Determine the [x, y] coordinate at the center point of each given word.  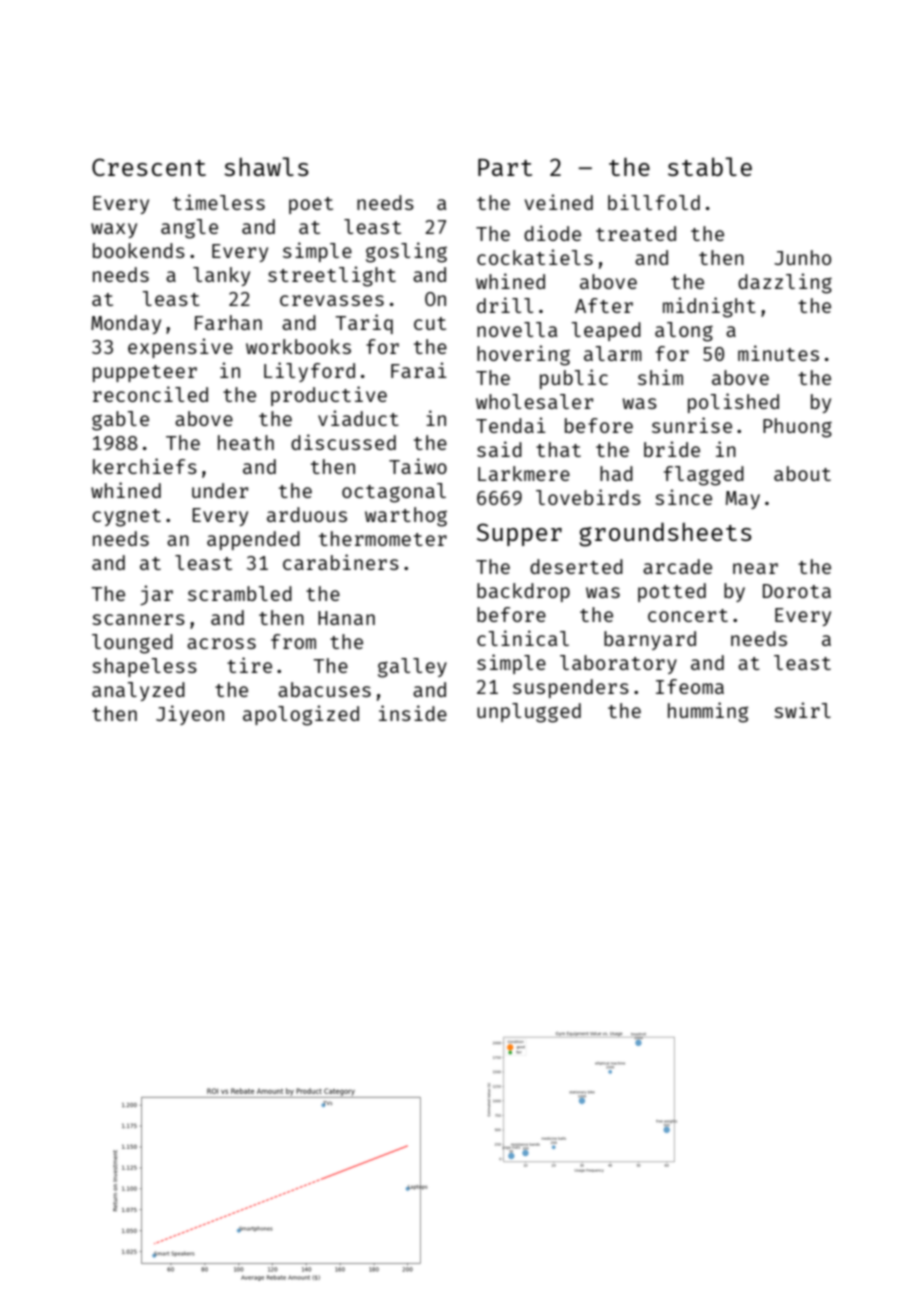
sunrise [692, 425]
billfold [654, 202]
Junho [802, 257]
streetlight [332, 276]
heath [246, 442]
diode [552, 233]
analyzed [138, 691]
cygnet [126, 518]
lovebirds [588, 497]
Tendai [511, 425]
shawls [266, 166]
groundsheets [665, 534]
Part [505, 167]
